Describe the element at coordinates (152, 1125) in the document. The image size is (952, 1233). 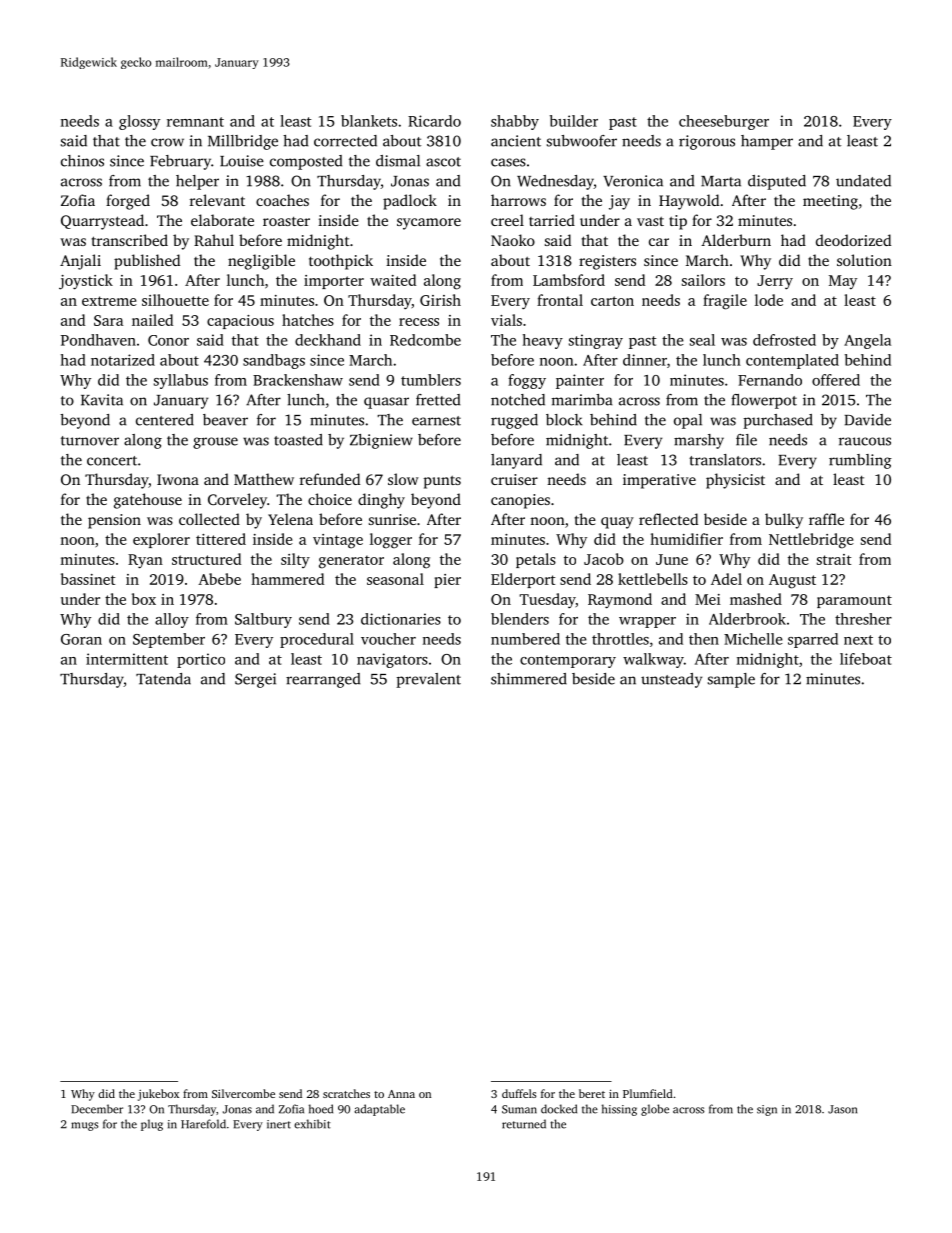
I see `plug` at that location.
